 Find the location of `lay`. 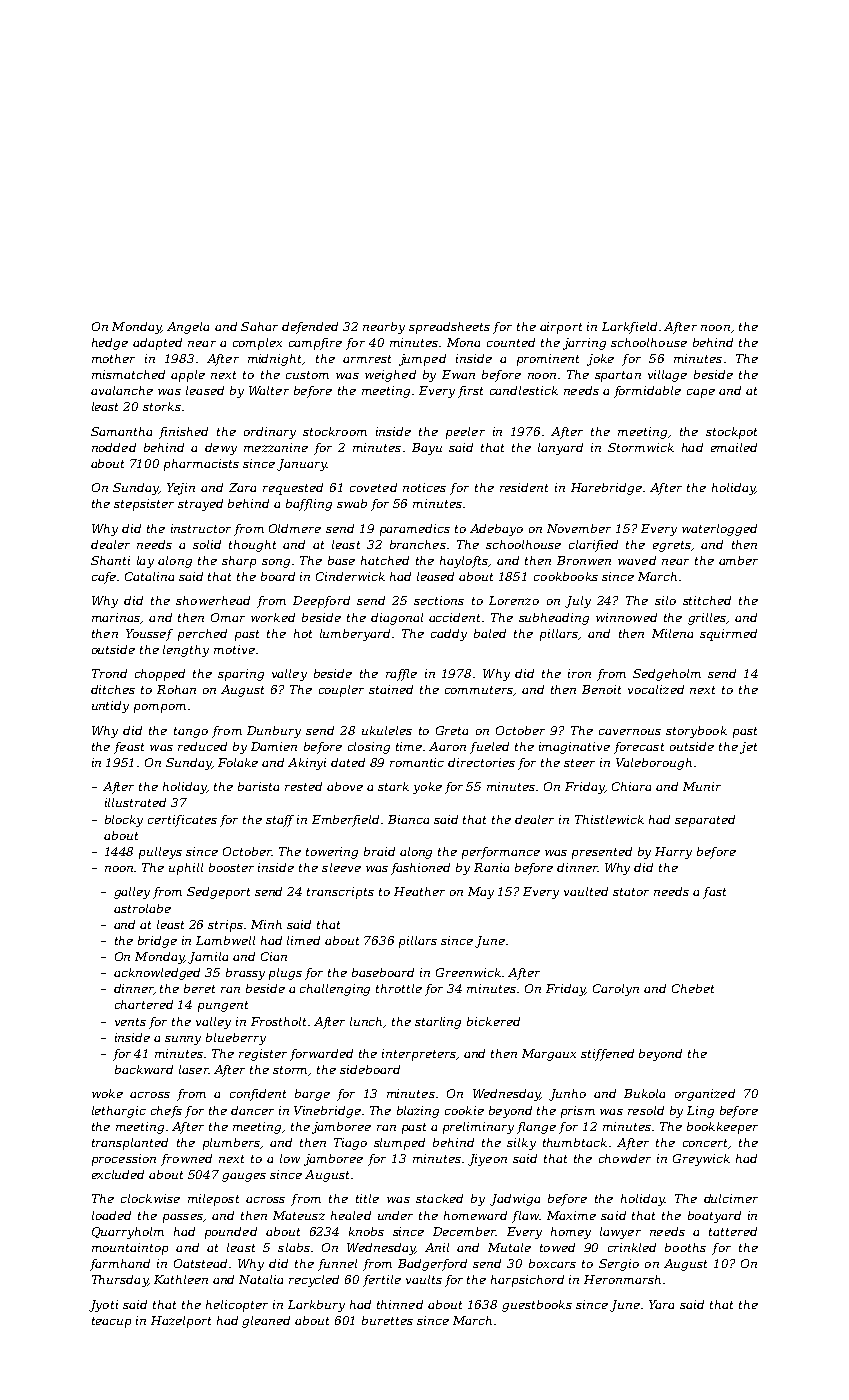

lay is located at coordinates (145, 562).
